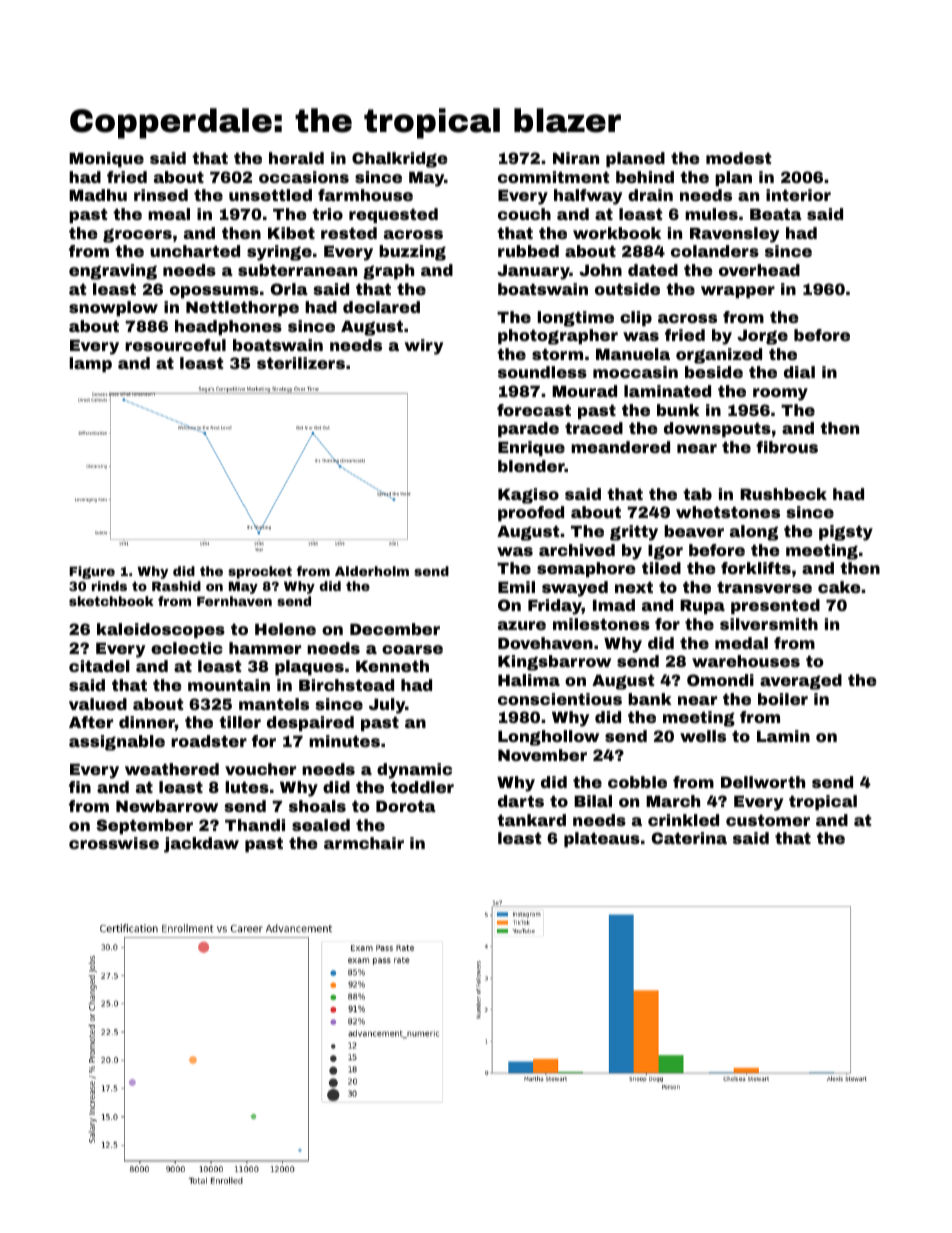 The height and width of the page is (1233, 952). Describe the element at coordinates (531, 513) in the page. I see `proofed` at that location.
